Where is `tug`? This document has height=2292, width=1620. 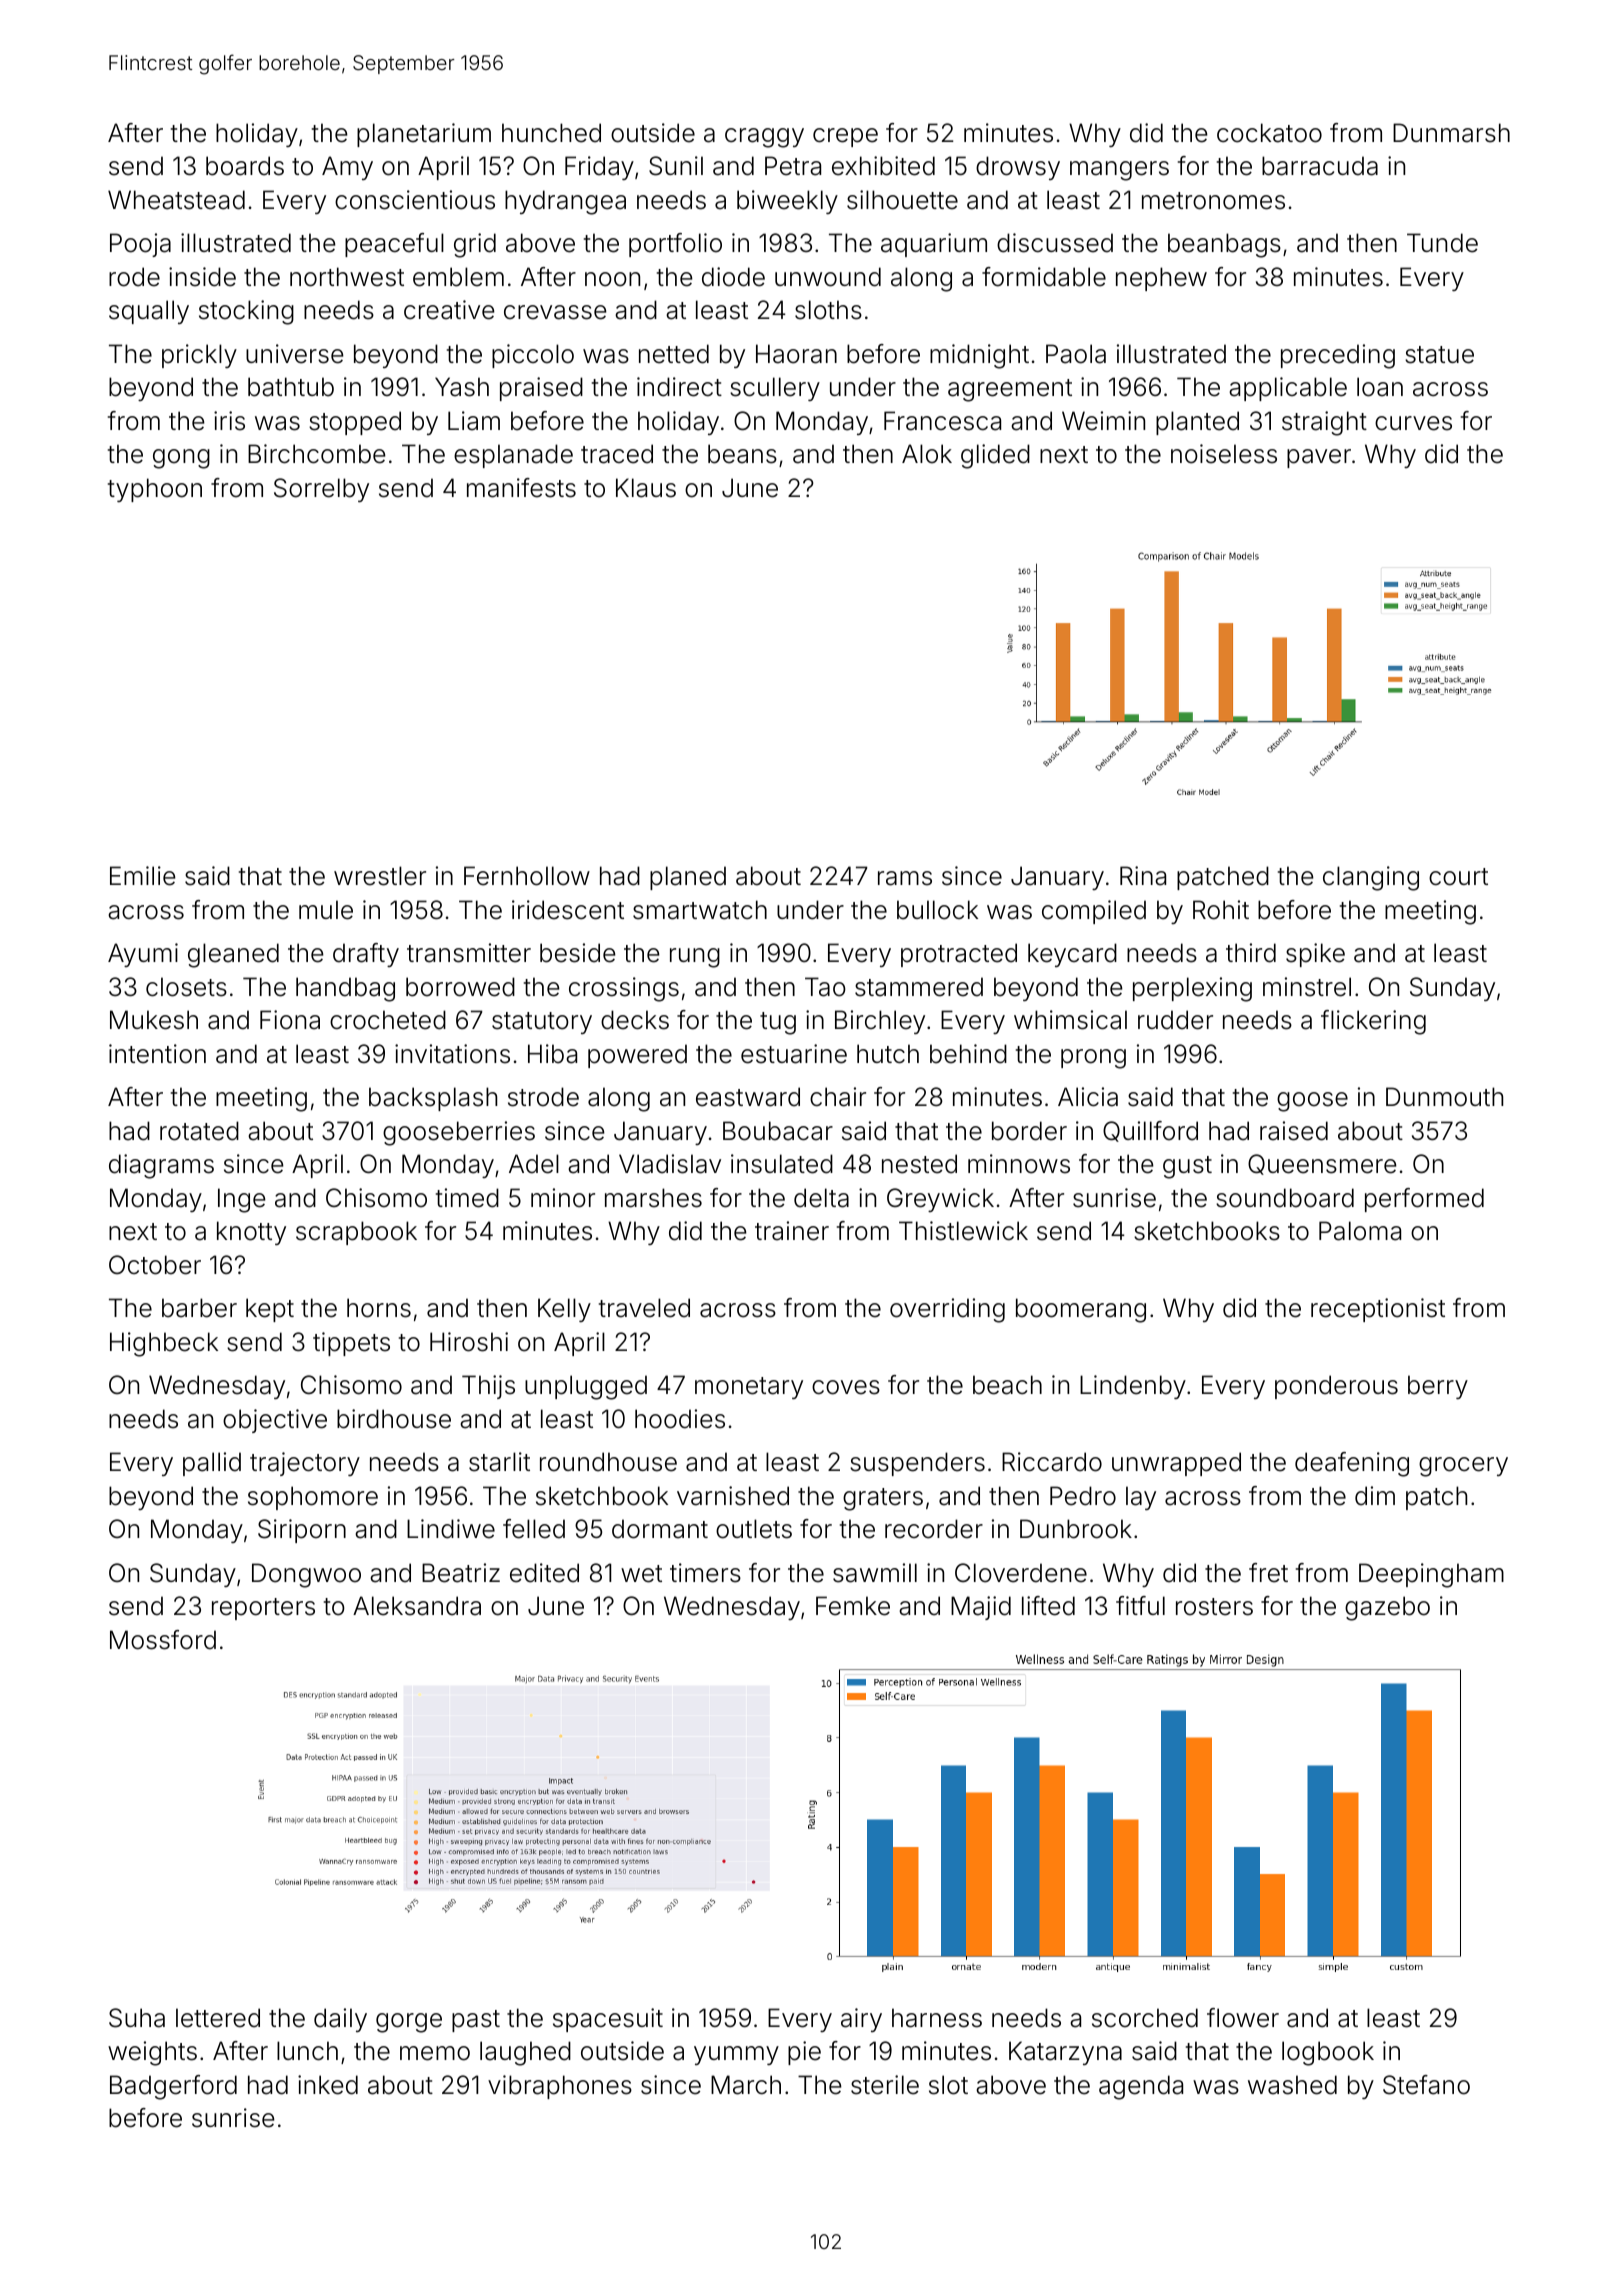
tug is located at coordinates (778, 1023).
